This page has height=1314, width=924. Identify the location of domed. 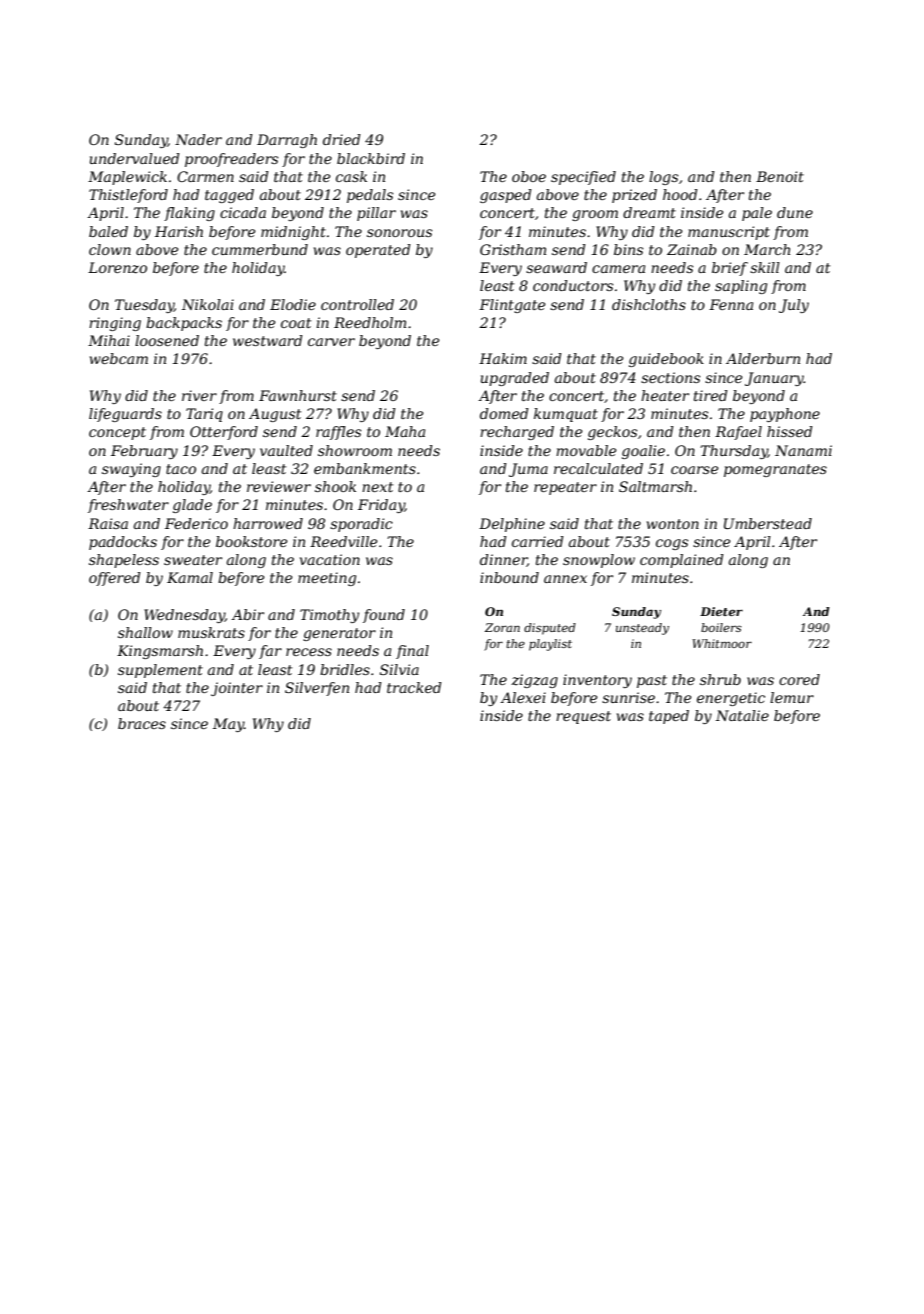
(504, 413).
